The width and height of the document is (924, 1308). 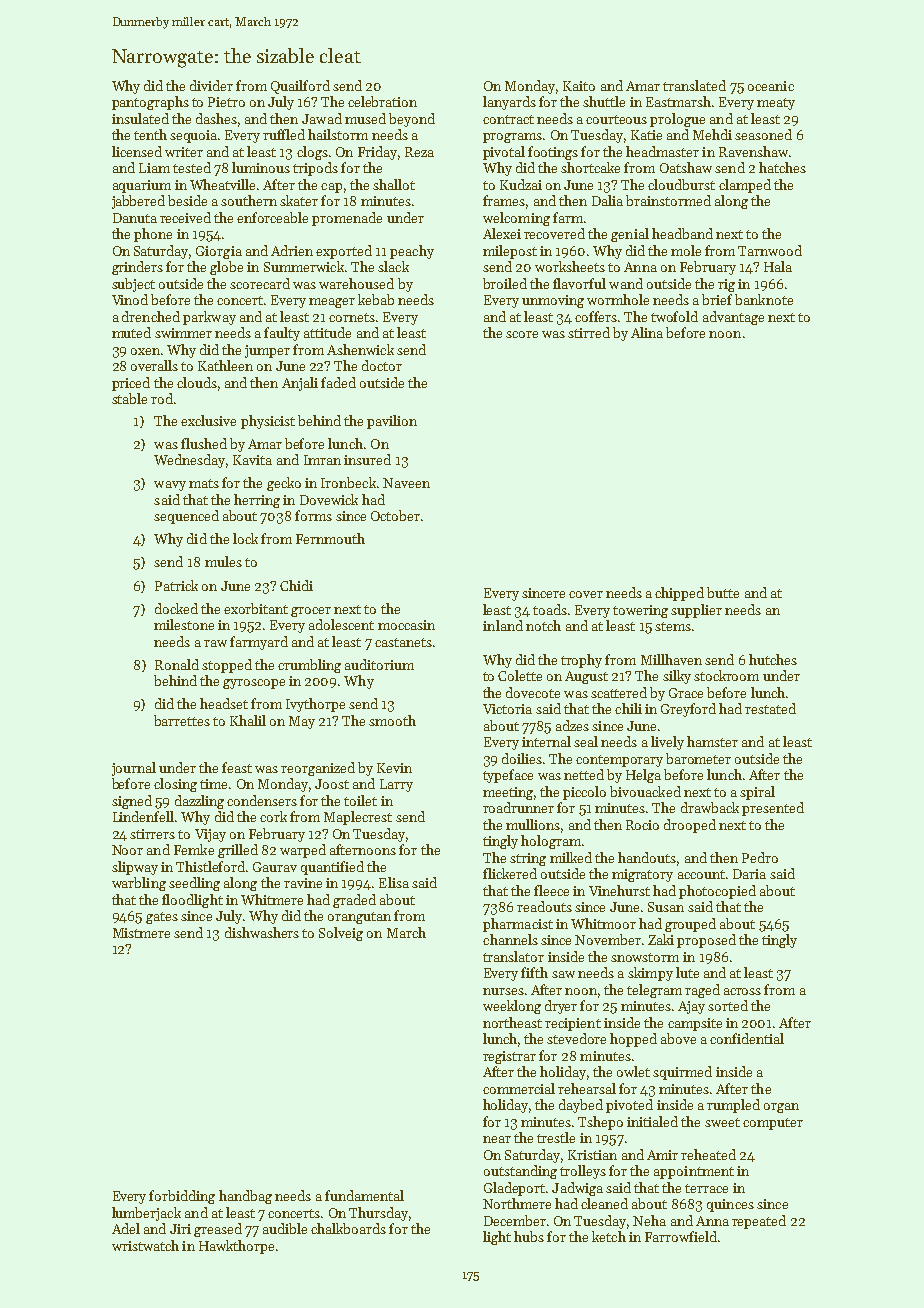 What do you see at coordinates (723, 592) in the document?
I see `butte` at bounding box center [723, 592].
